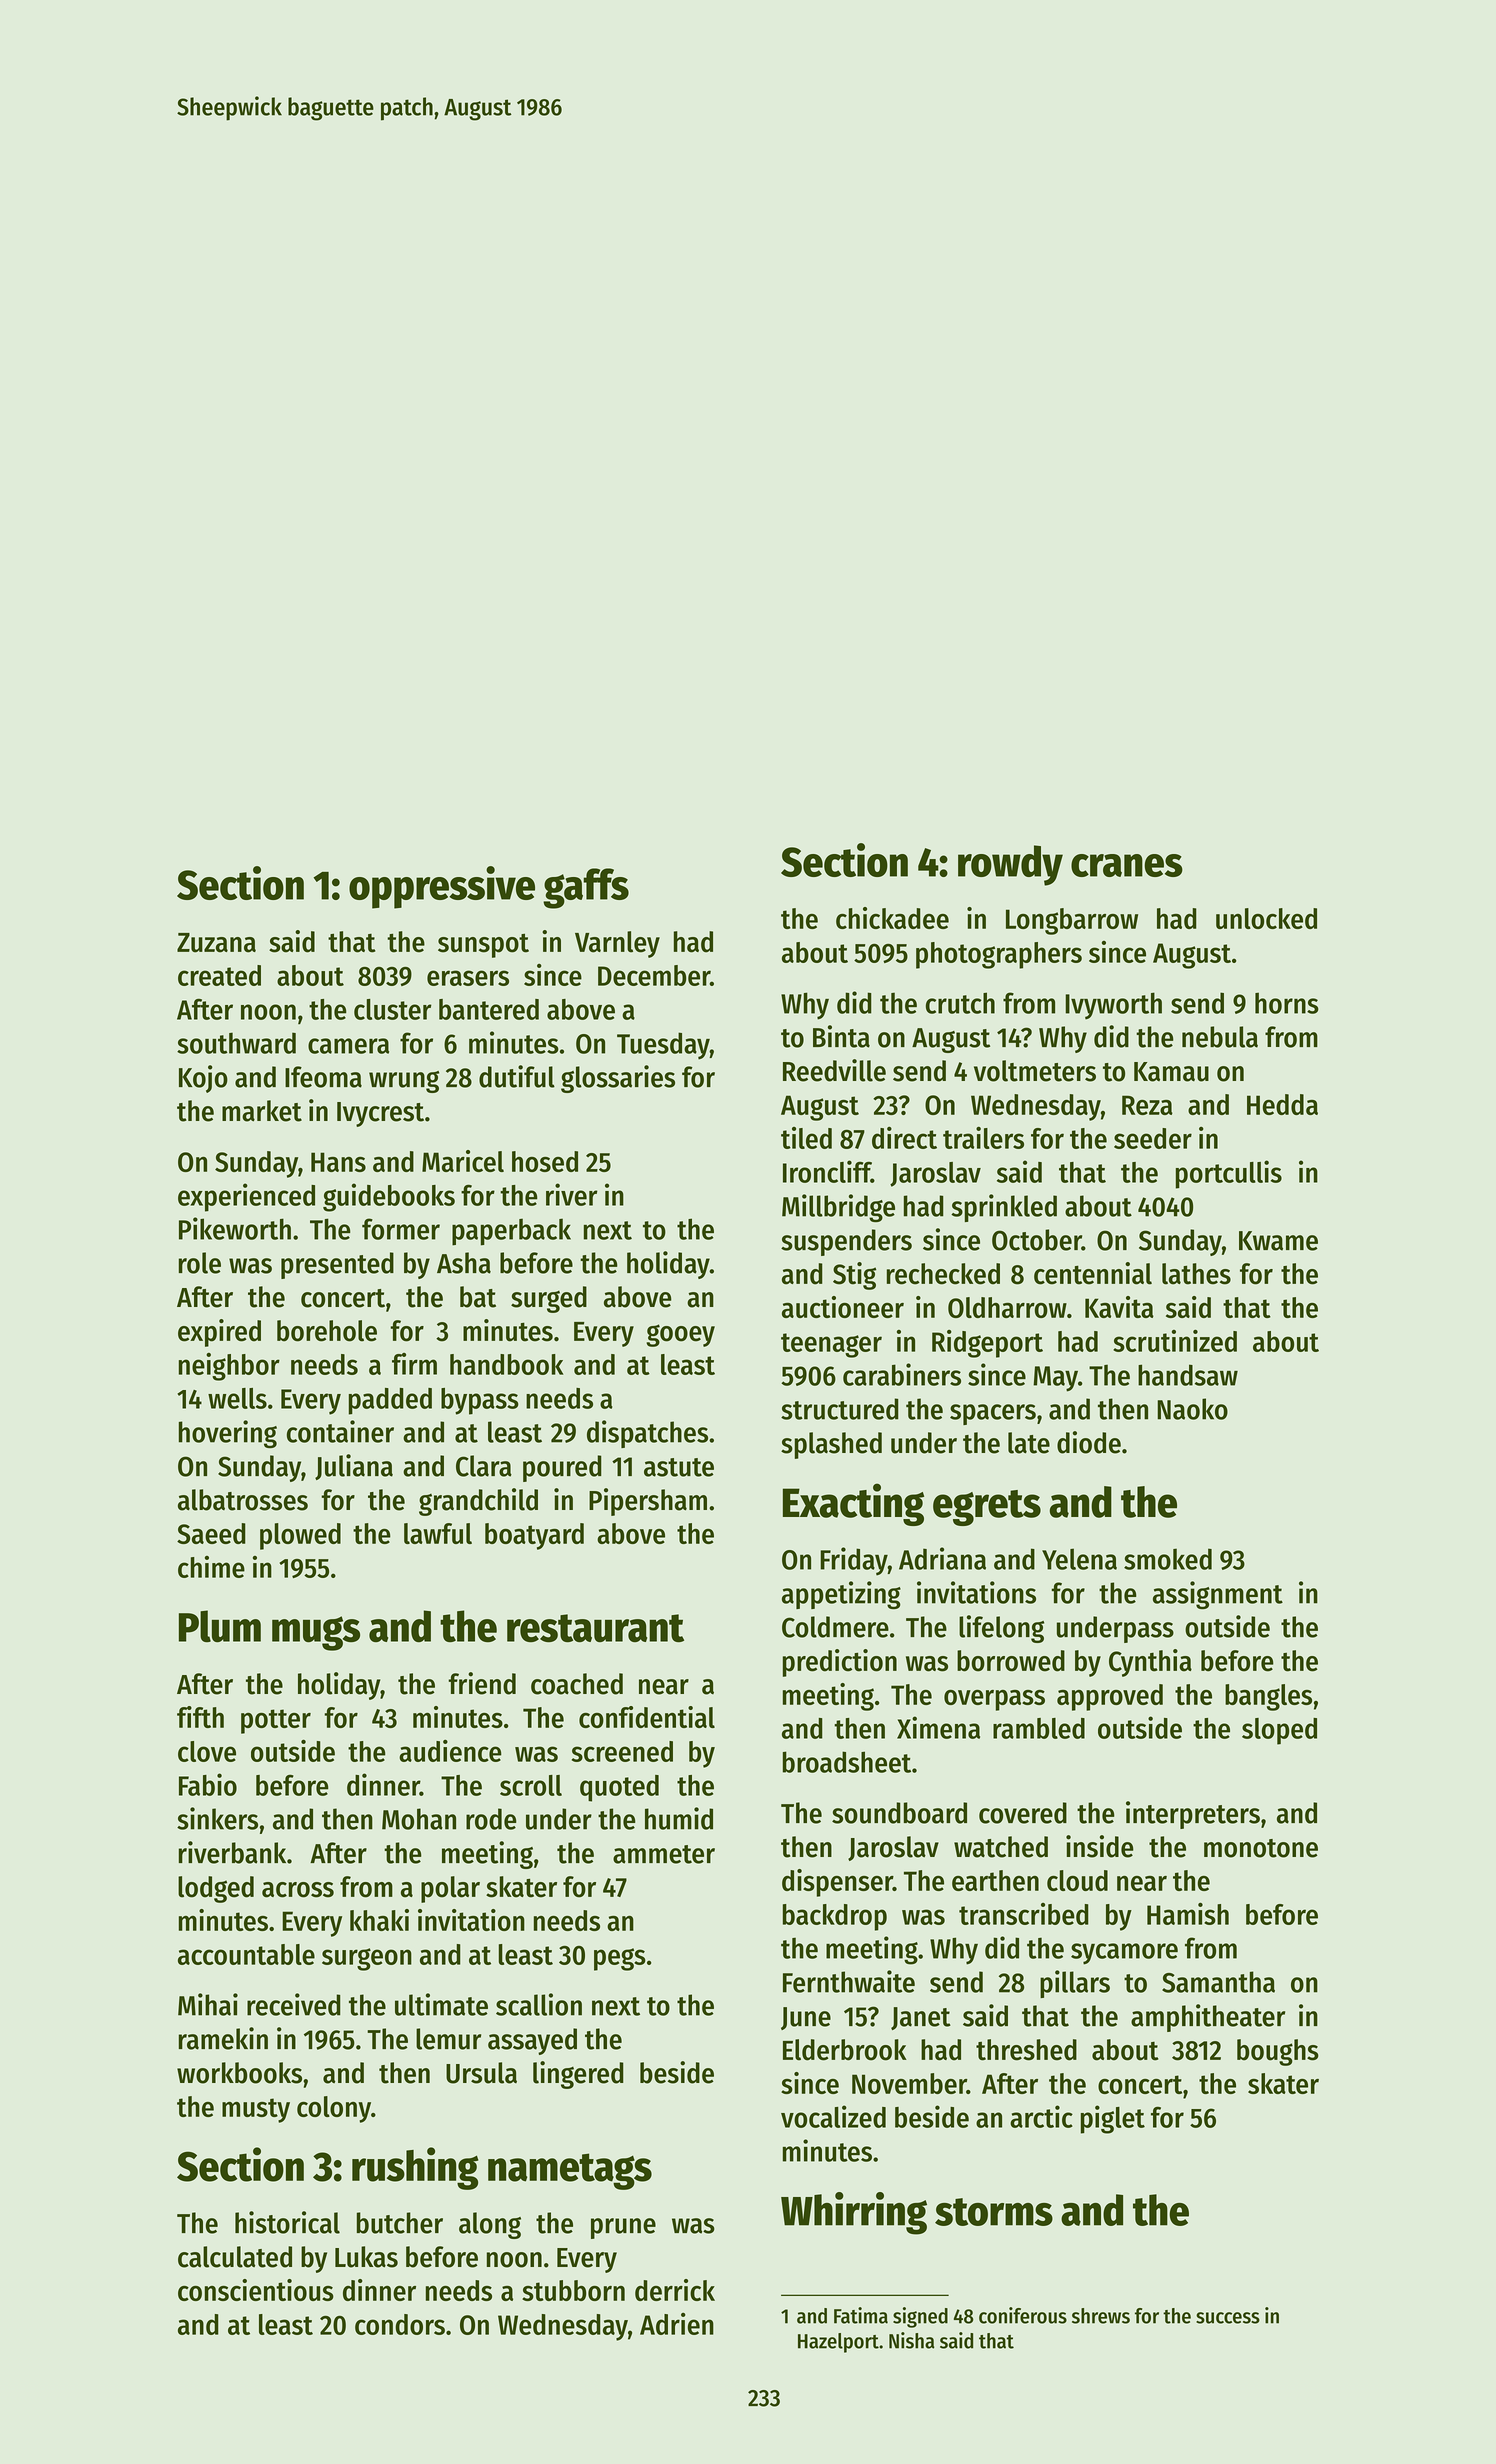 This image has height=2464, width=1496. I want to click on condors, so click(400, 2324).
